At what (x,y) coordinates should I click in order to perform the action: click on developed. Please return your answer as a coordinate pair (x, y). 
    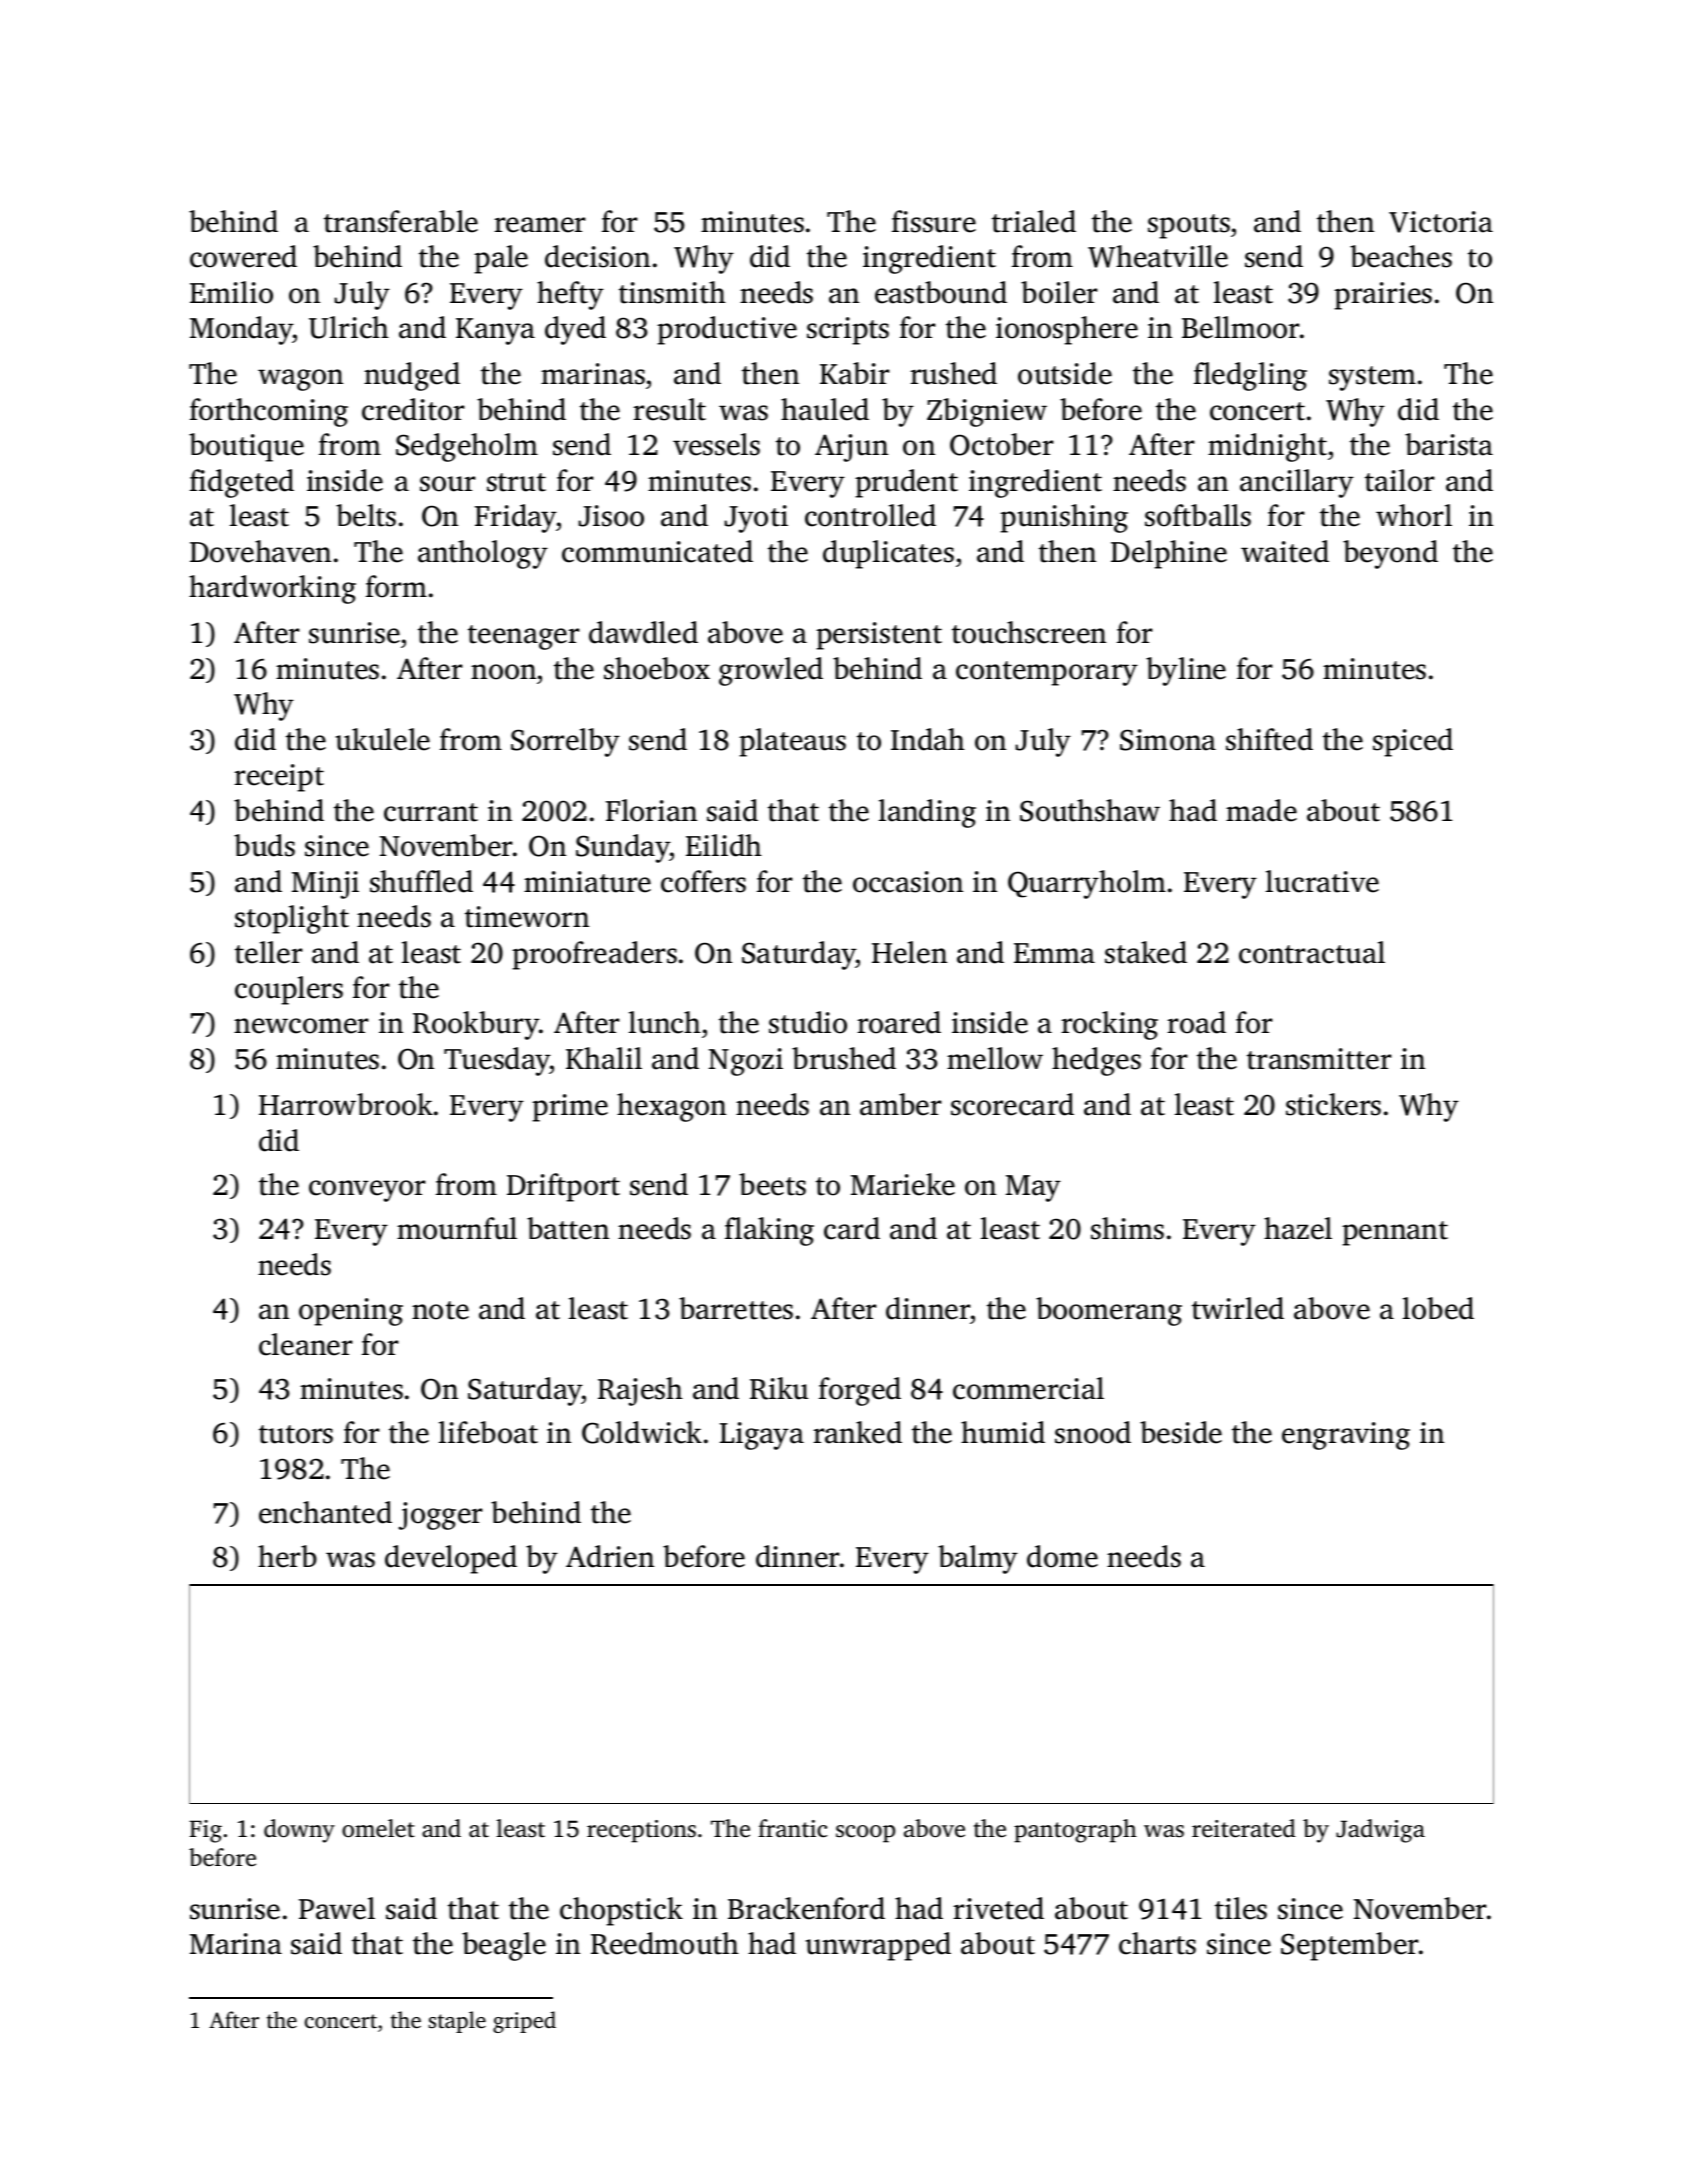
    Looking at the image, I should click on (451, 1559).
